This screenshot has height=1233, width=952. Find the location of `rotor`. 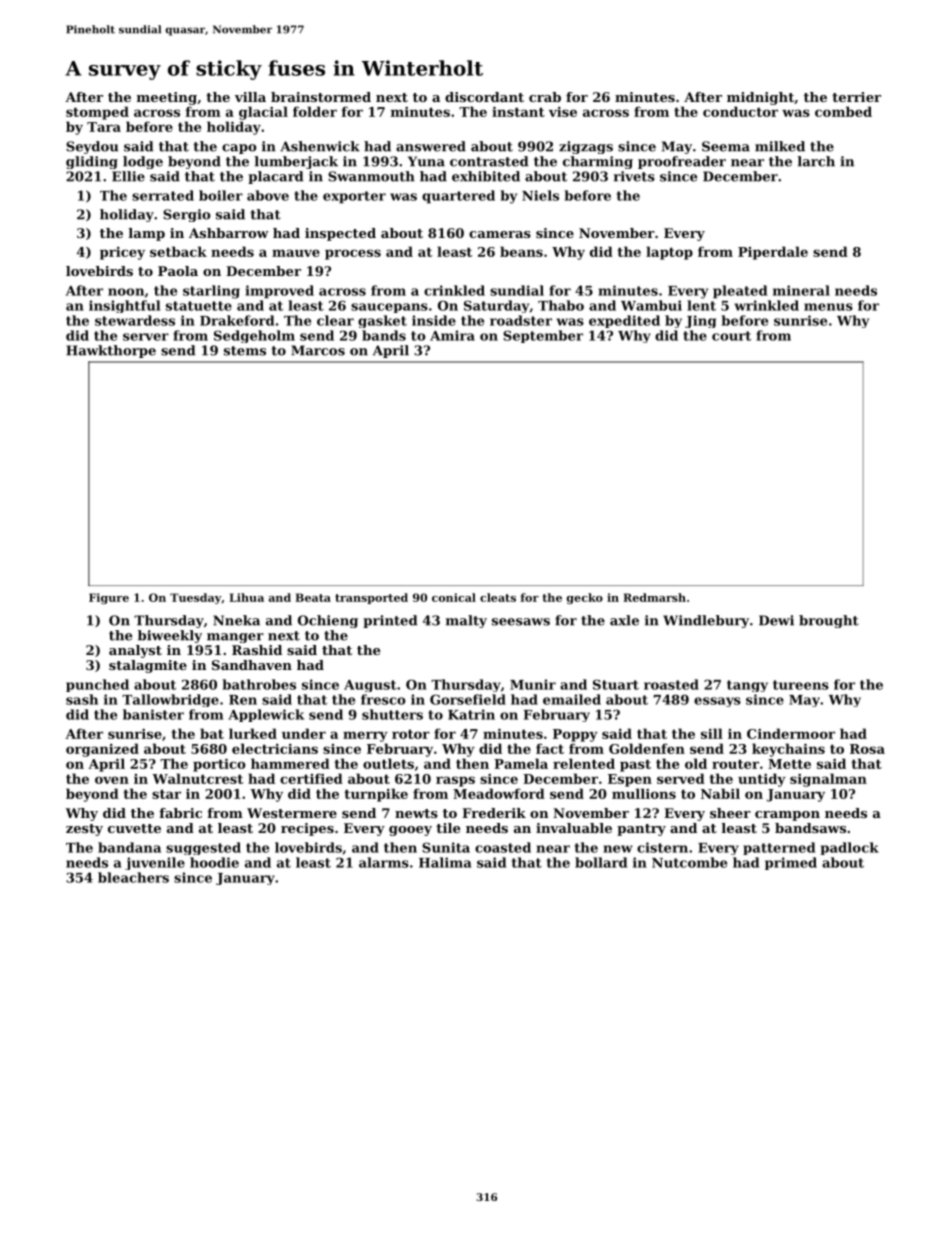

rotor is located at coordinates (411, 734).
